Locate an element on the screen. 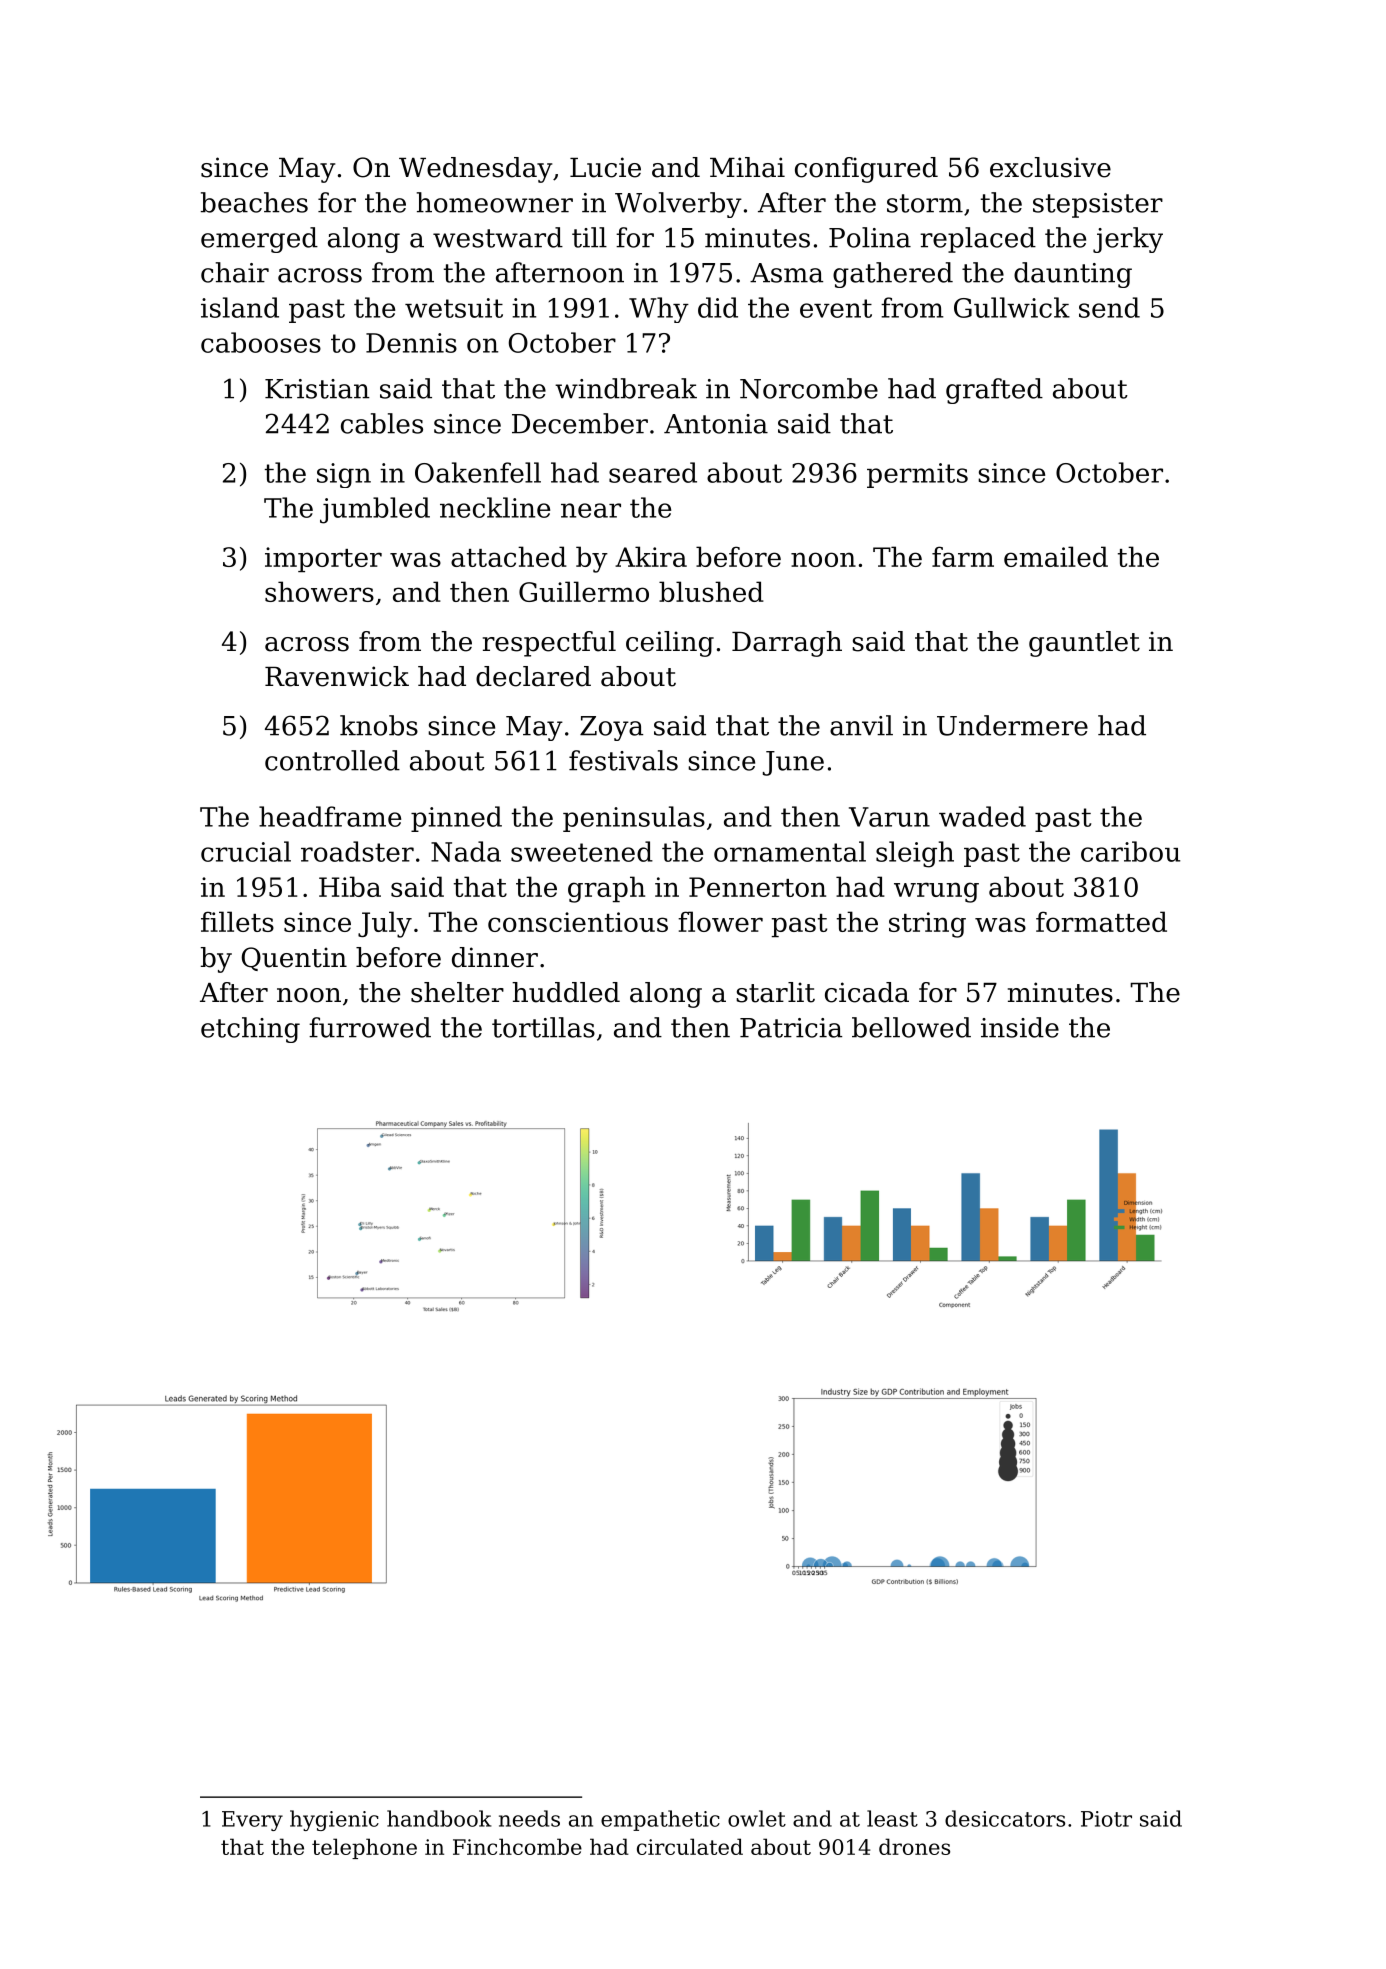  drones is located at coordinates (914, 1846).
